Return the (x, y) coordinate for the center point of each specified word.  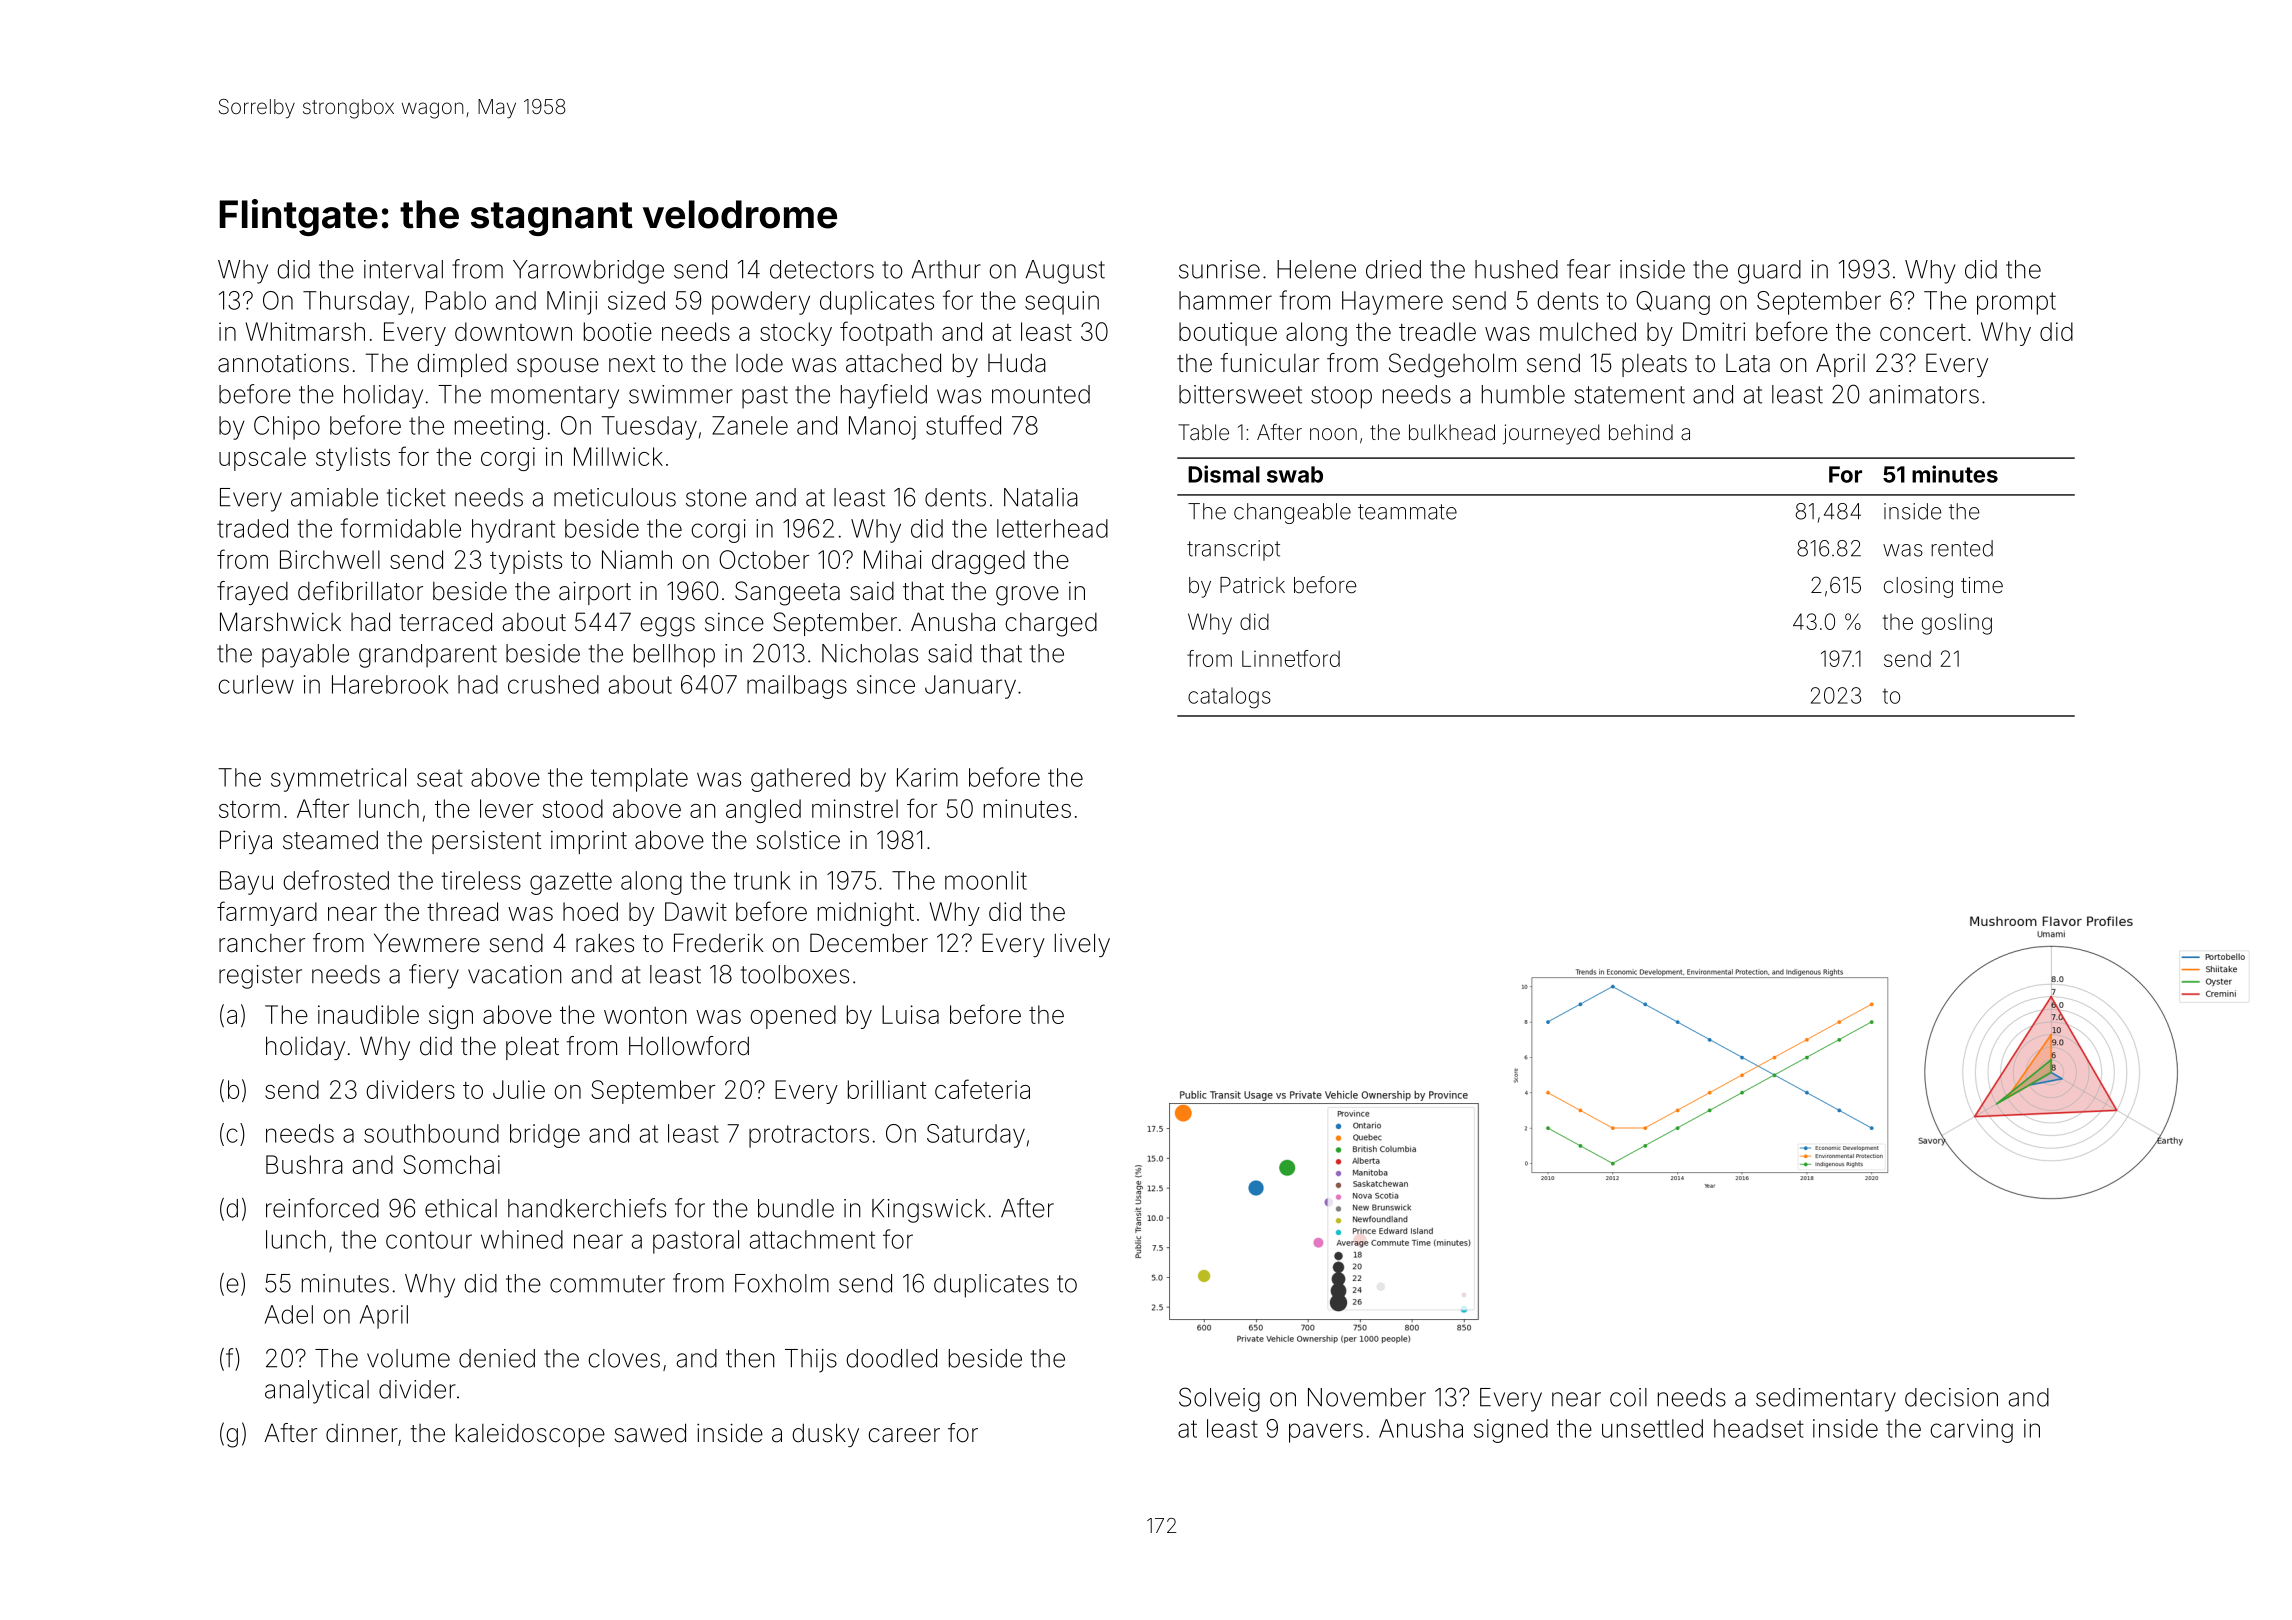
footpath (886, 333)
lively (1082, 945)
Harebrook (390, 684)
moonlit (986, 880)
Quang (1673, 303)
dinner (362, 1433)
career (904, 1435)
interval (403, 269)
